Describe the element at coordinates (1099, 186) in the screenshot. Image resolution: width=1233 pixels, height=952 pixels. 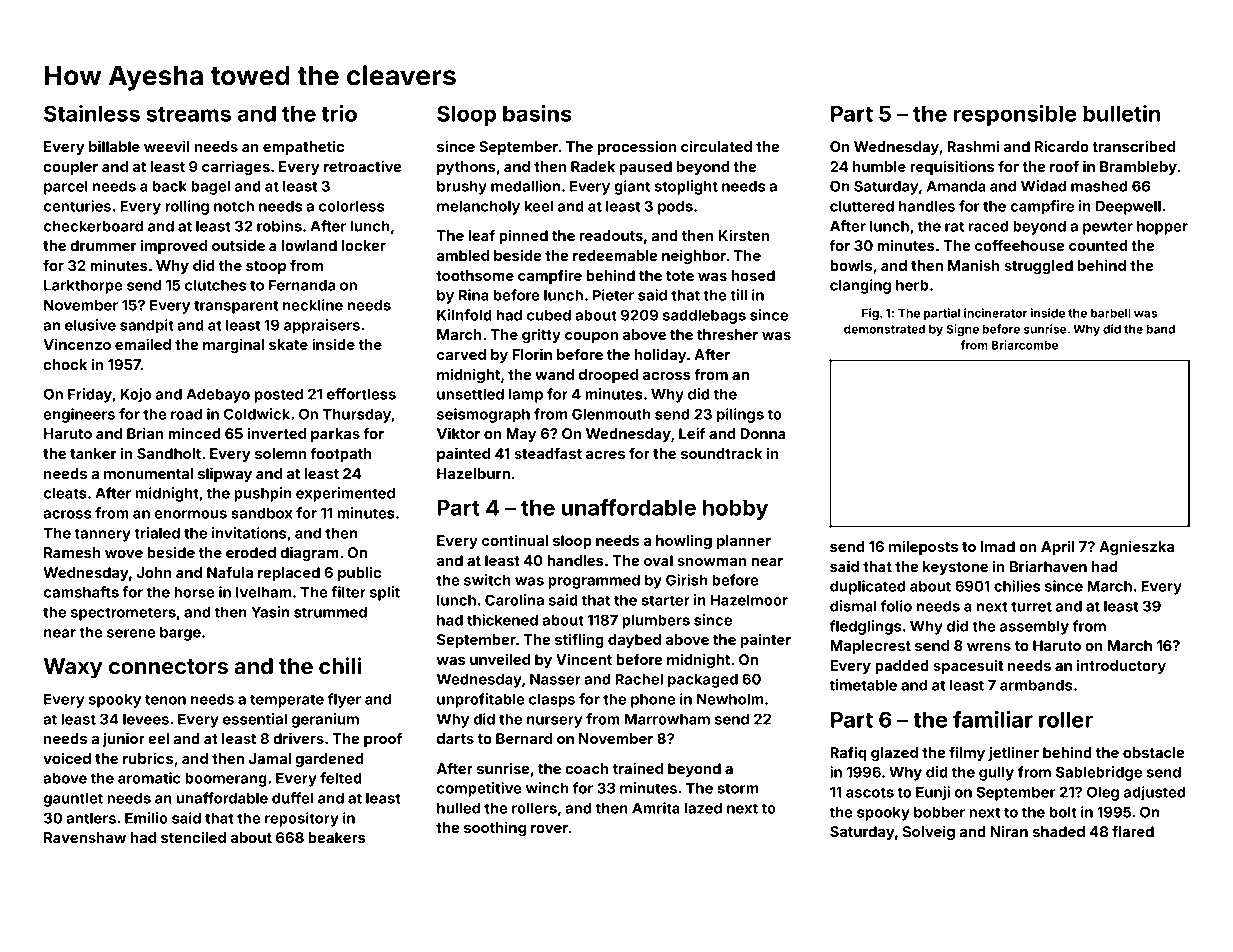
I see `mashed` at that location.
